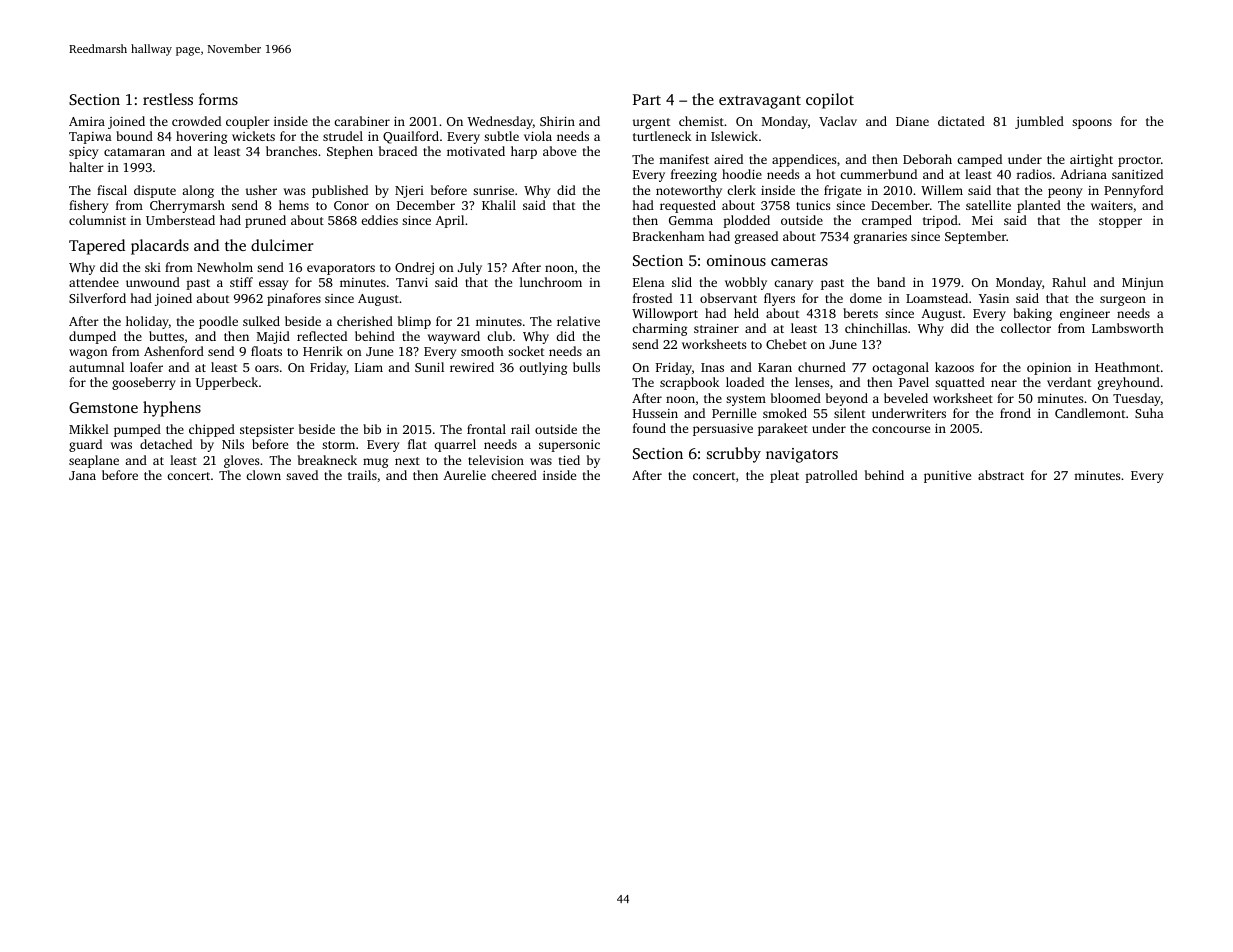 This document has width=1233, height=952. What do you see at coordinates (172, 409) in the document?
I see `hyphens` at bounding box center [172, 409].
